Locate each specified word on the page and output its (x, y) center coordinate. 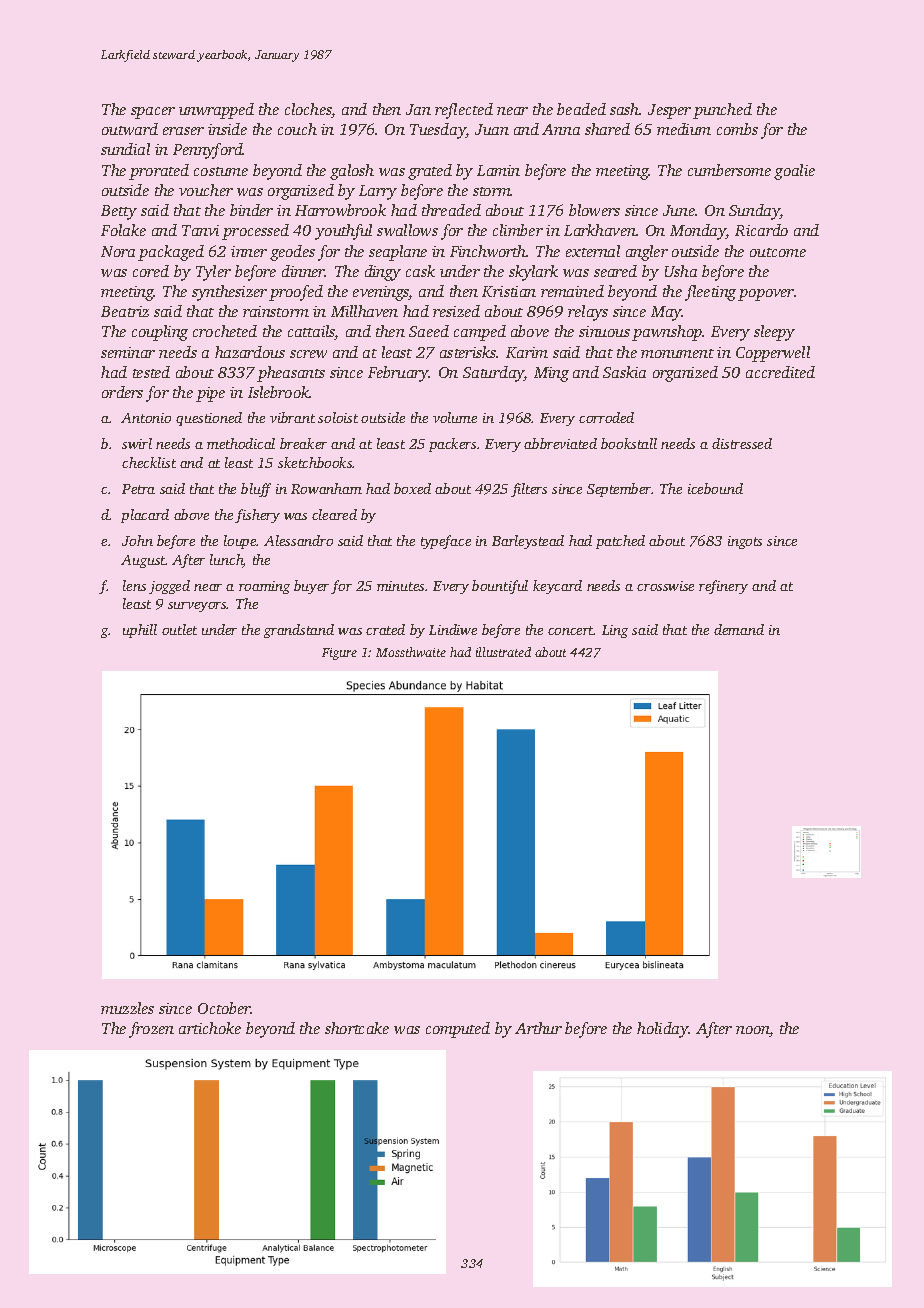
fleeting (710, 293)
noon (753, 1031)
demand (739, 629)
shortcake (357, 1028)
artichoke (210, 1028)
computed (458, 1030)
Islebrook (279, 392)
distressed (742, 443)
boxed (412, 488)
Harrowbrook (340, 210)
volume (455, 417)
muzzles (127, 1008)
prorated (159, 172)
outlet (179, 629)
